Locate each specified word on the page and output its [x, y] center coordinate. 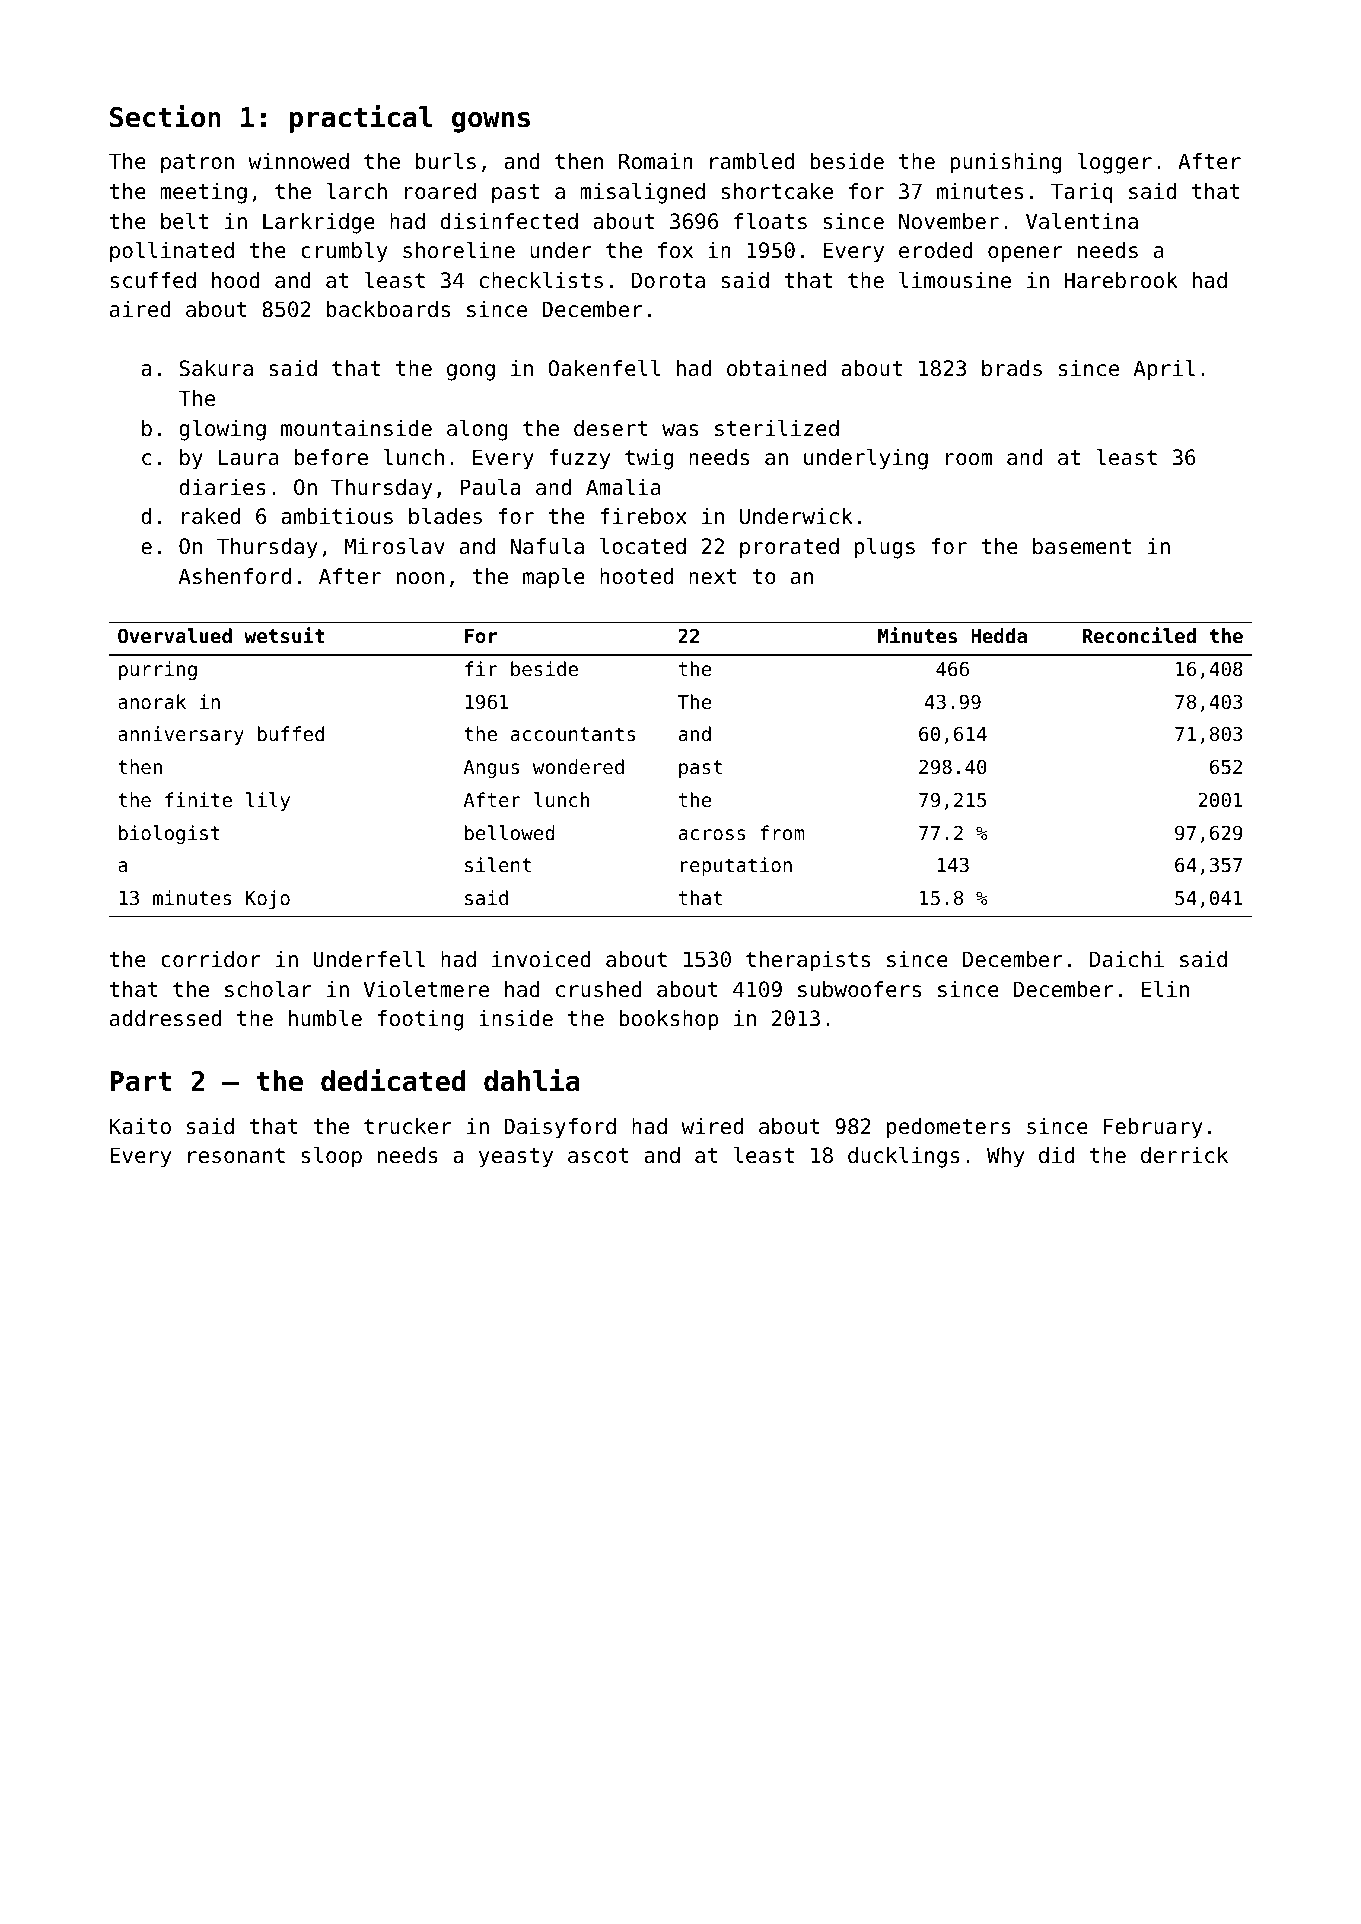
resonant [236, 1156]
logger [1114, 163]
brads [1012, 368]
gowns [491, 122]
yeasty [516, 1158]
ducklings [904, 1157]
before [331, 457]
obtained [776, 368]
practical [361, 119]
